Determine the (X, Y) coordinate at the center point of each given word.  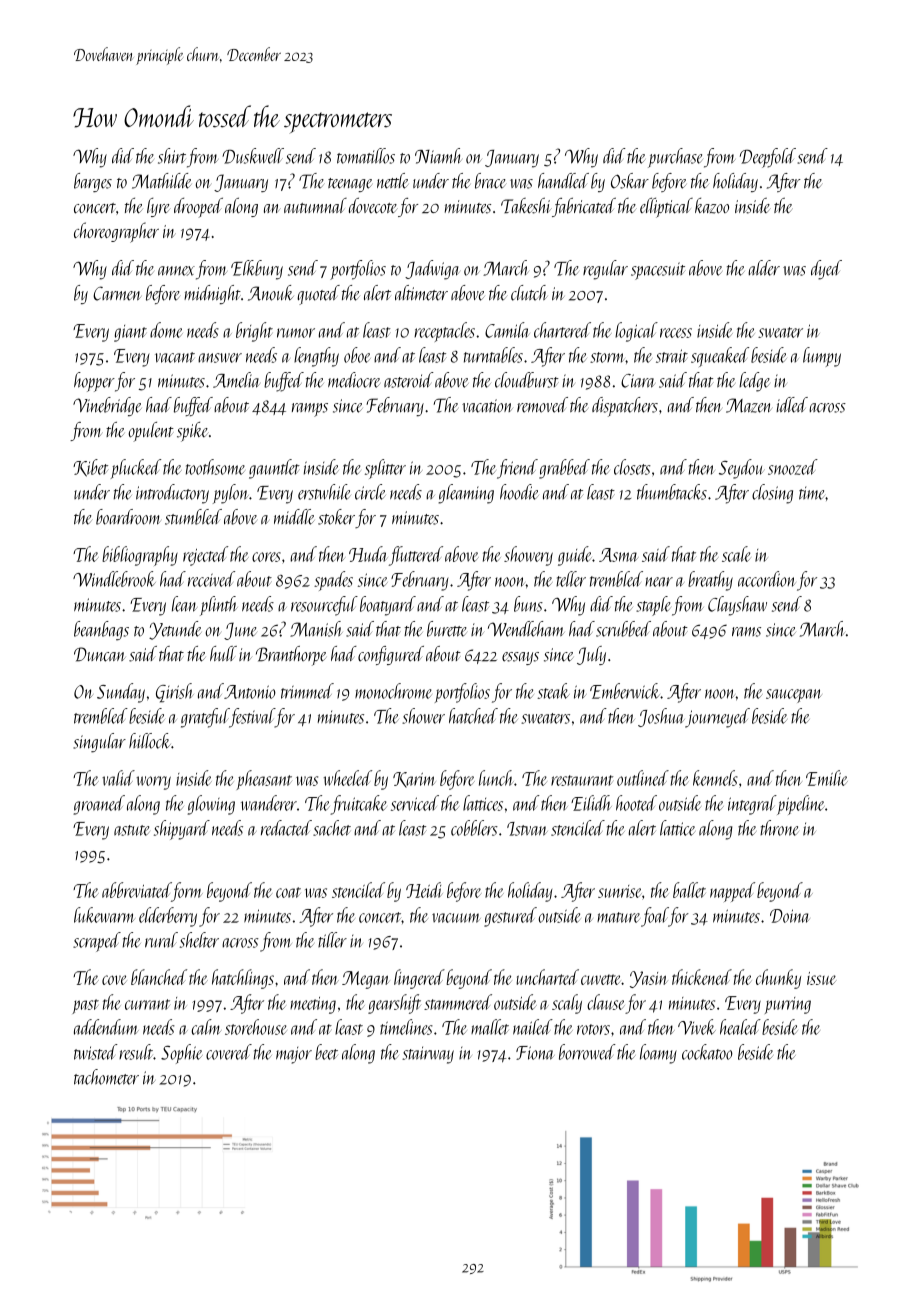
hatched (473, 716)
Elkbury (257, 270)
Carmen (117, 293)
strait (672, 356)
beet (326, 1052)
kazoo (712, 206)
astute (131, 830)
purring (788, 1005)
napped (732, 892)
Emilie (827, 778)
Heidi (424, 890)
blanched (159, 977)
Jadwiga (432, 270)
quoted (318, 295)
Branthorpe (291, 656)
